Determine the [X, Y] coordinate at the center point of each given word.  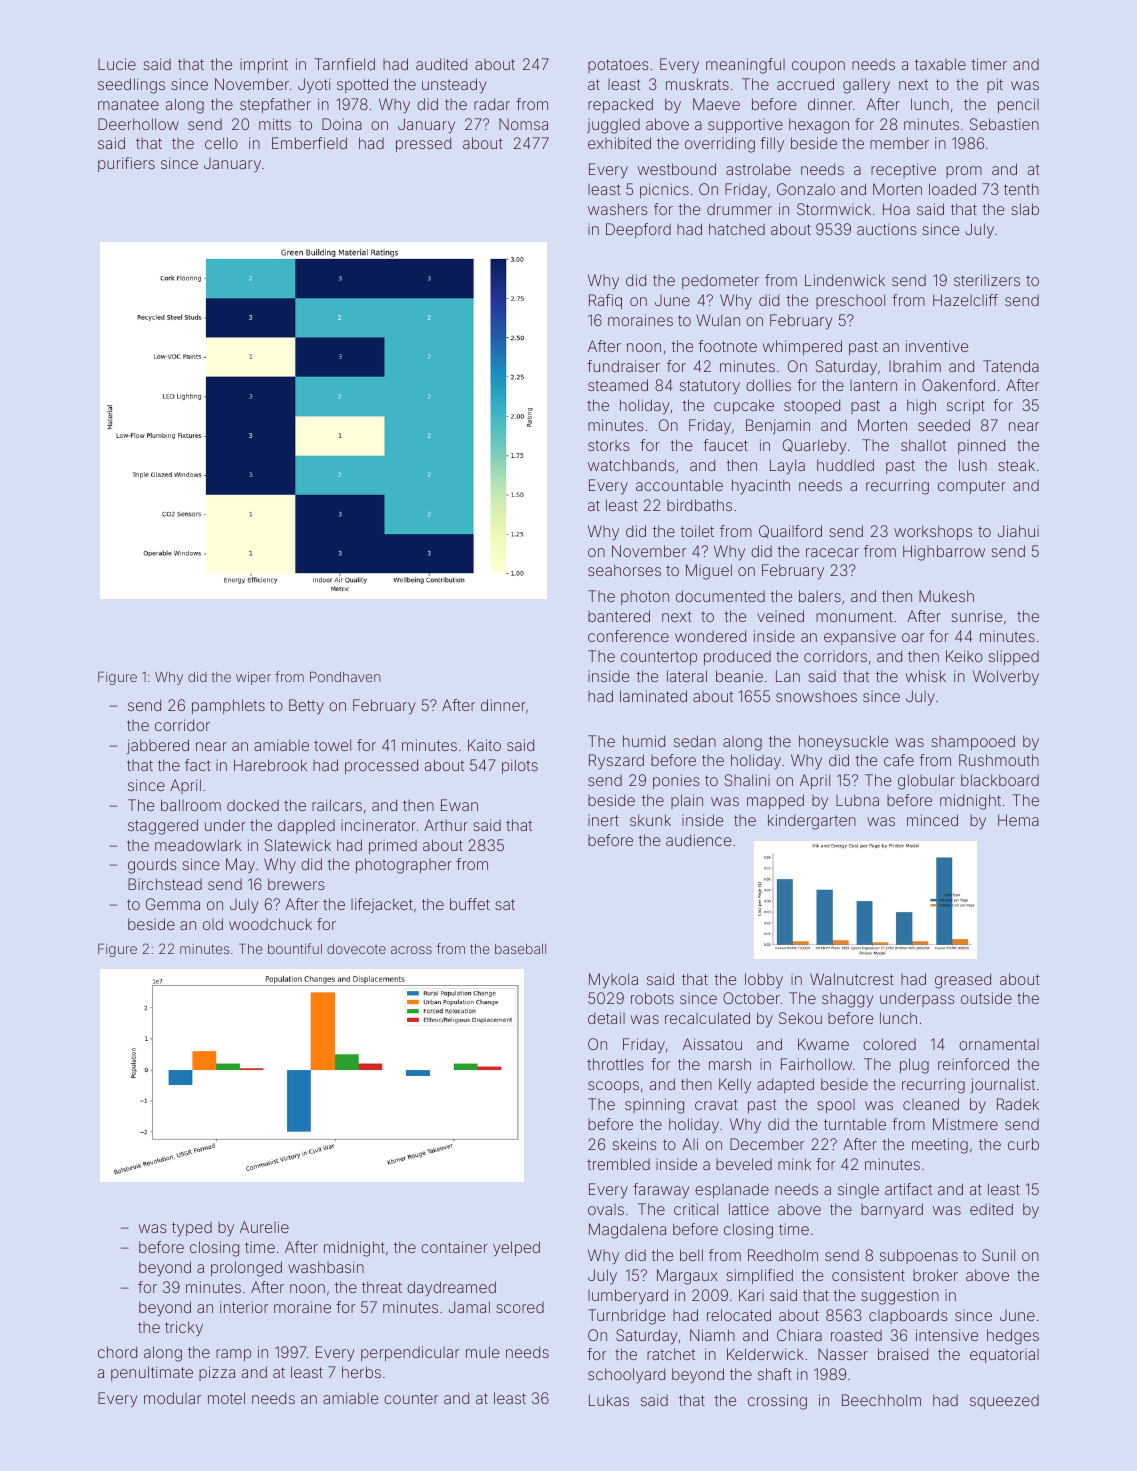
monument [854, 616]
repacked [620, 105]
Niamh [712, 1335]
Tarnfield [344, 64]
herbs [361, 1372]
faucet [726, 445]
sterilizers [987, 280]
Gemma [173, 904]
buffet [470, 904]
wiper [253, 678]
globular [926, 782]
